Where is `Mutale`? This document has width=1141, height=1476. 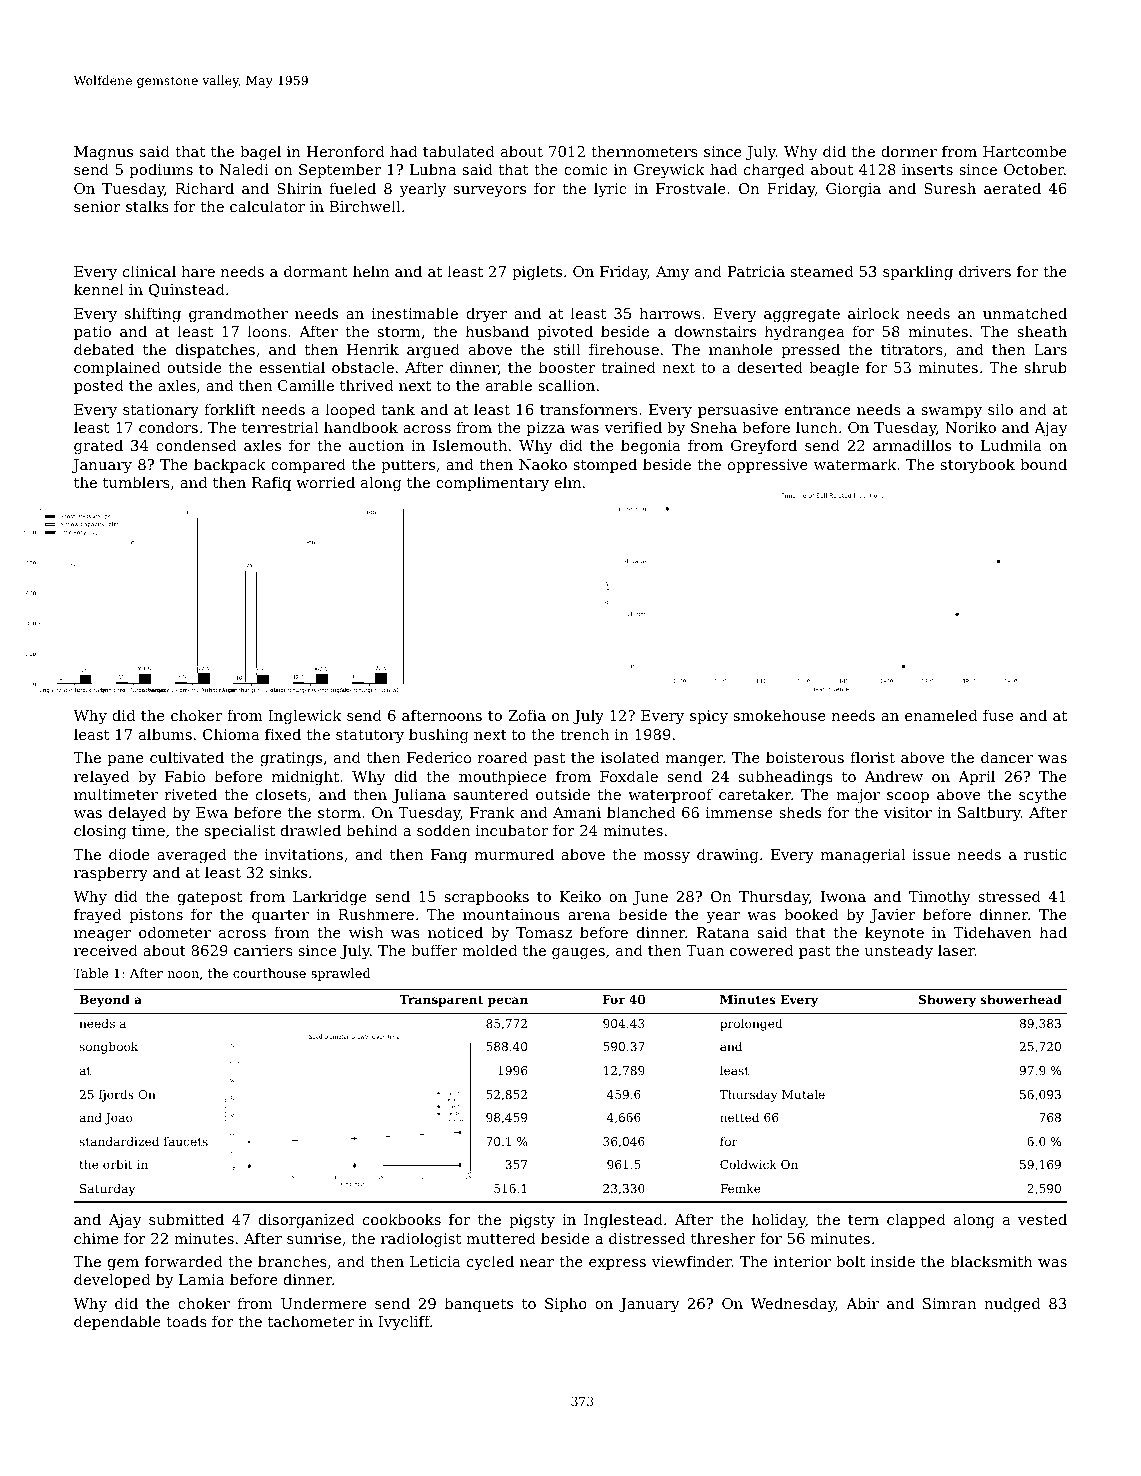 Mutale is located at coordinates (803, 1094).
